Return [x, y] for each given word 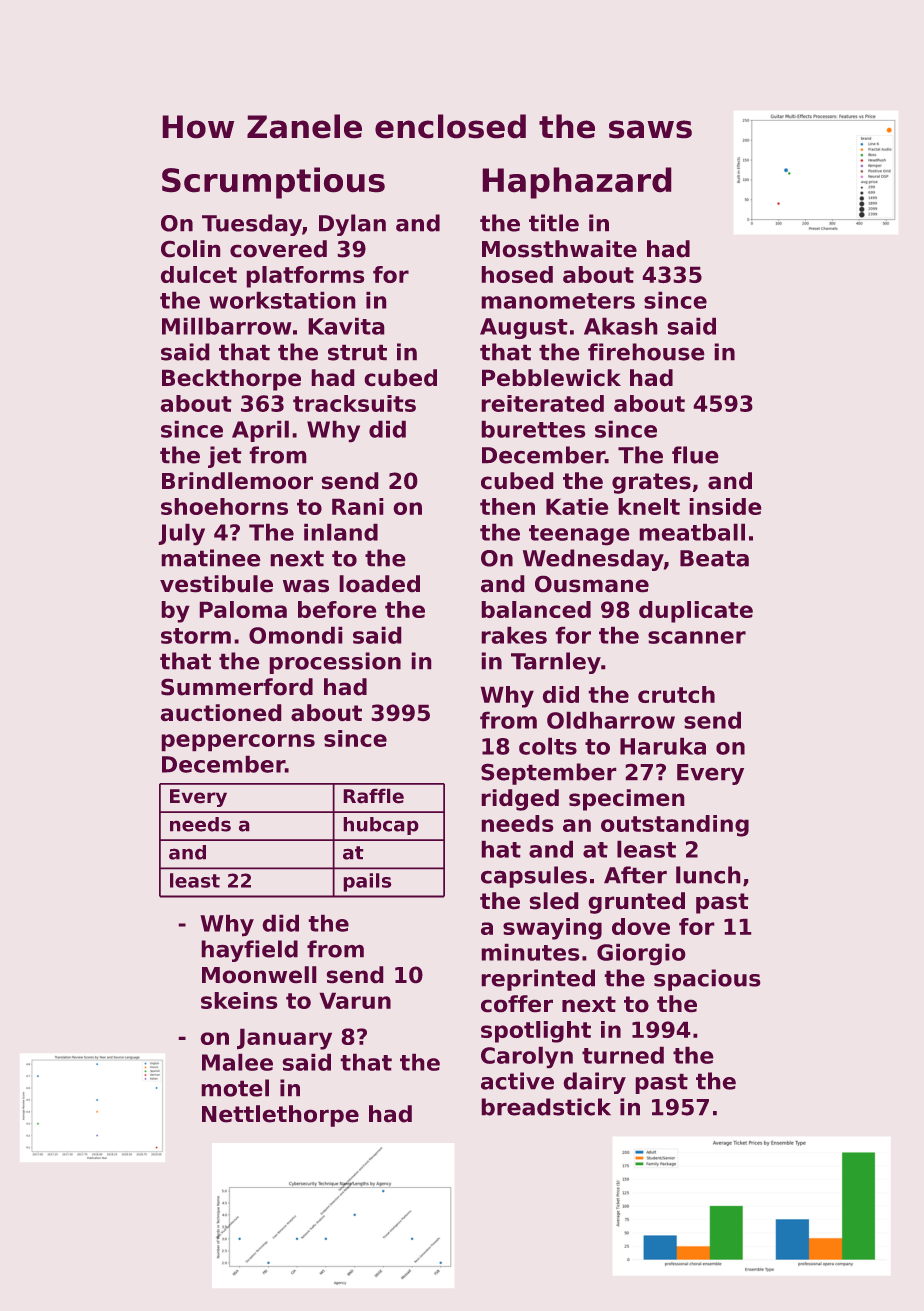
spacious [707, 980]
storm [196, 636]
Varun [355, 1000]
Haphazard [577, 183]
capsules [534, 877]
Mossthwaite [559, 249]
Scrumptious [273, 183]
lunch [708, 875]
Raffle [373, 796]
